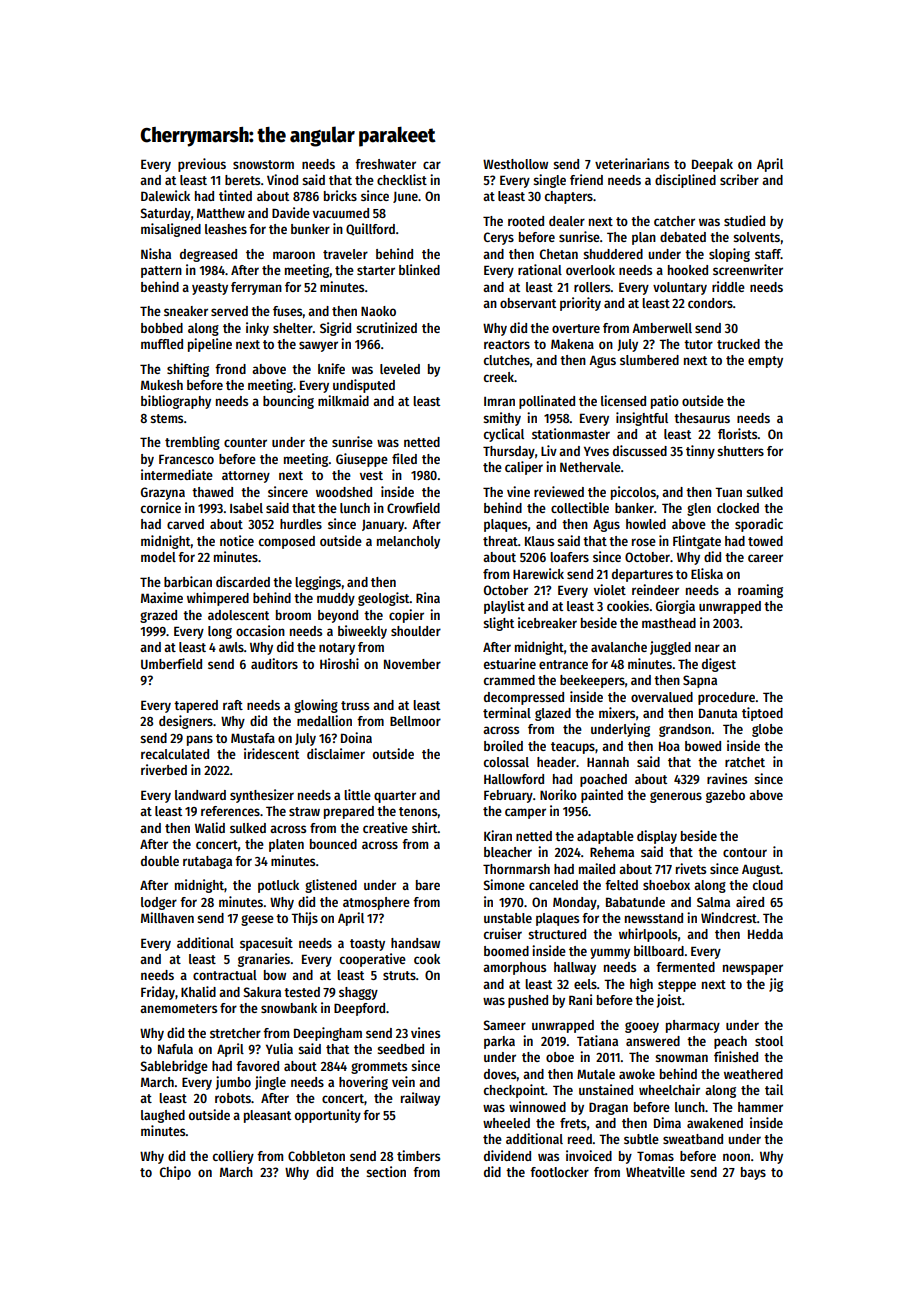  What do you see at coordinates (302, 992) in the image?
I see `tested` at bounding box center [302, 992].
